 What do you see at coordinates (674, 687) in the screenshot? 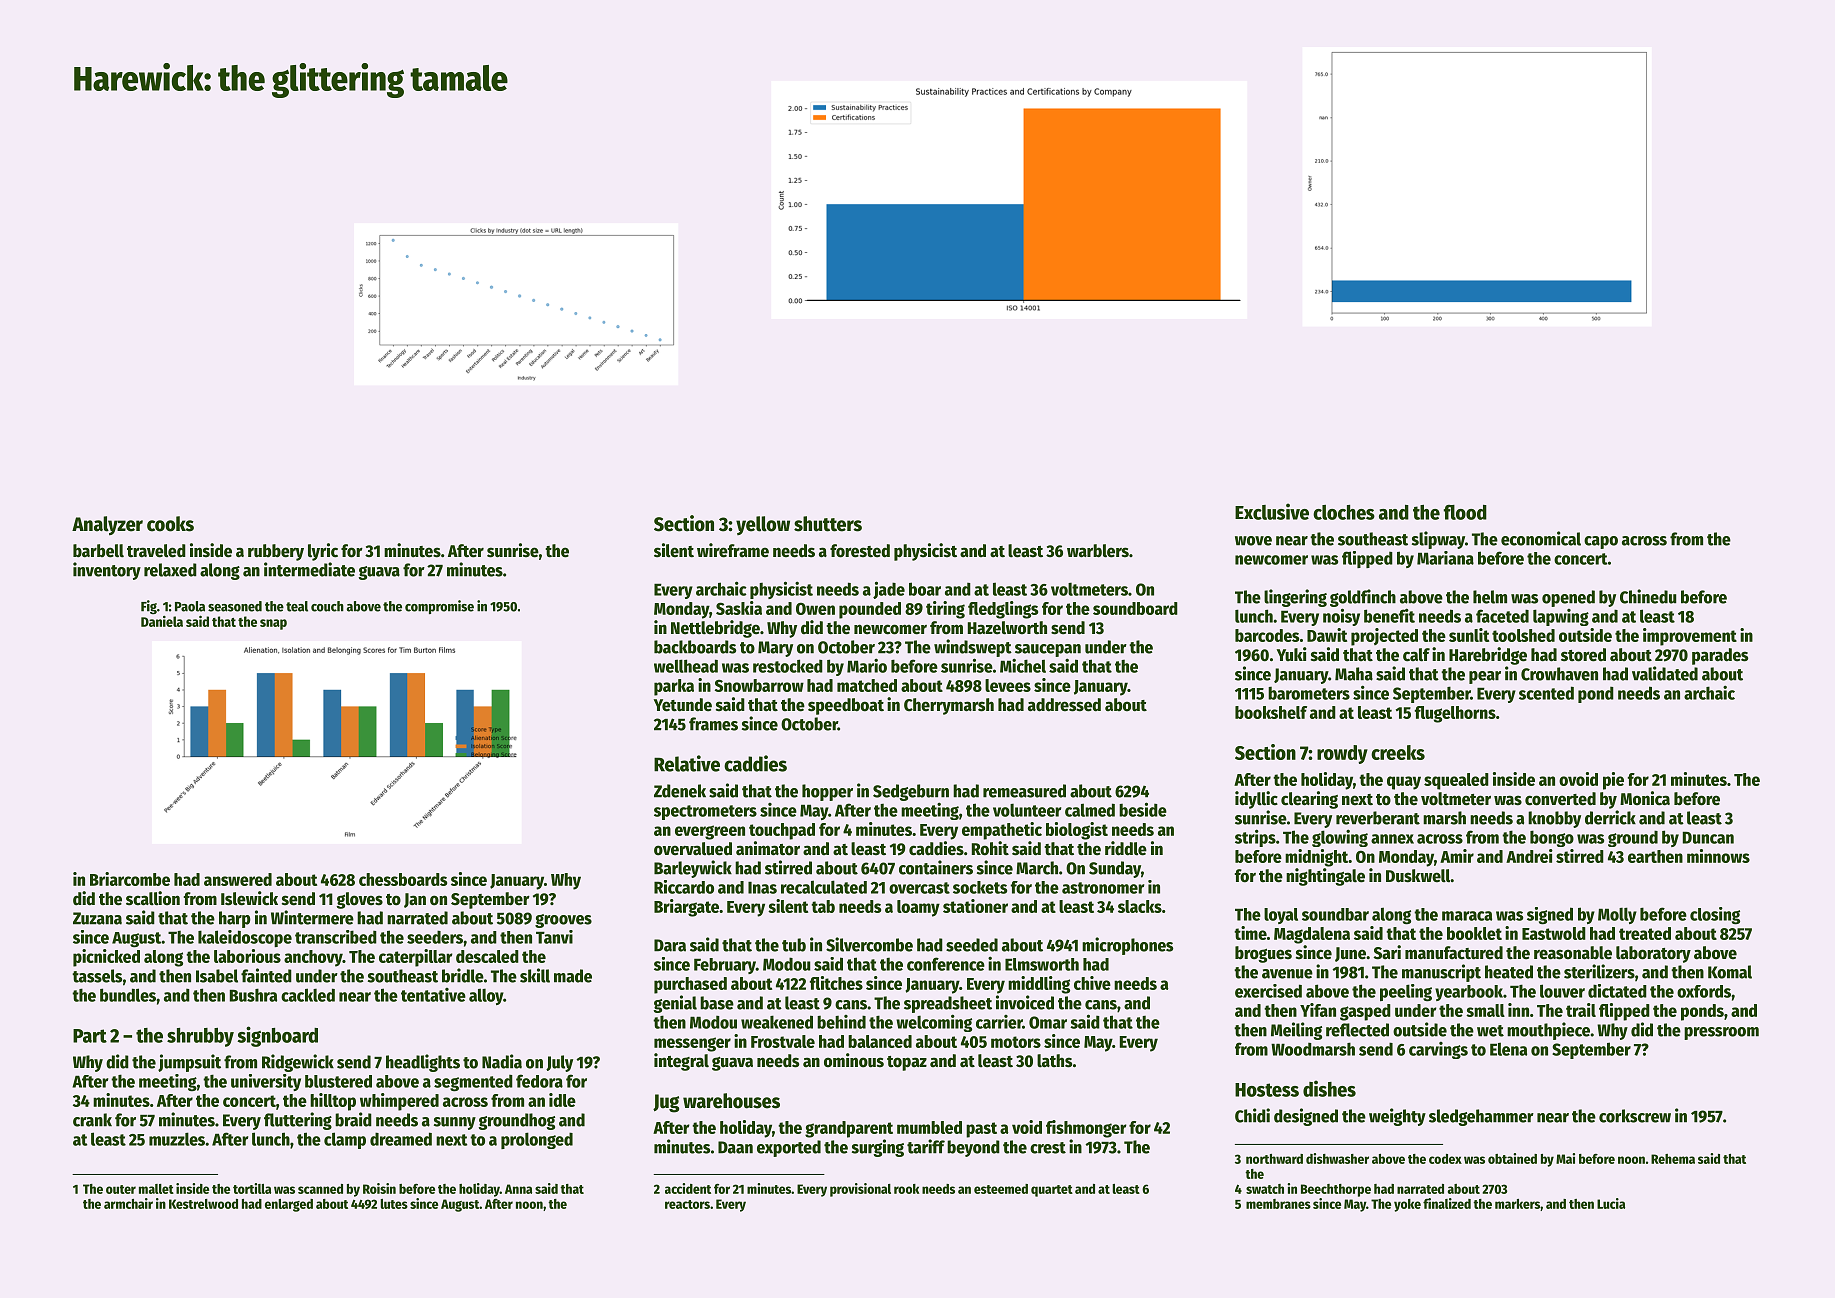
I see `parka` at bounding box center [674, 687].
